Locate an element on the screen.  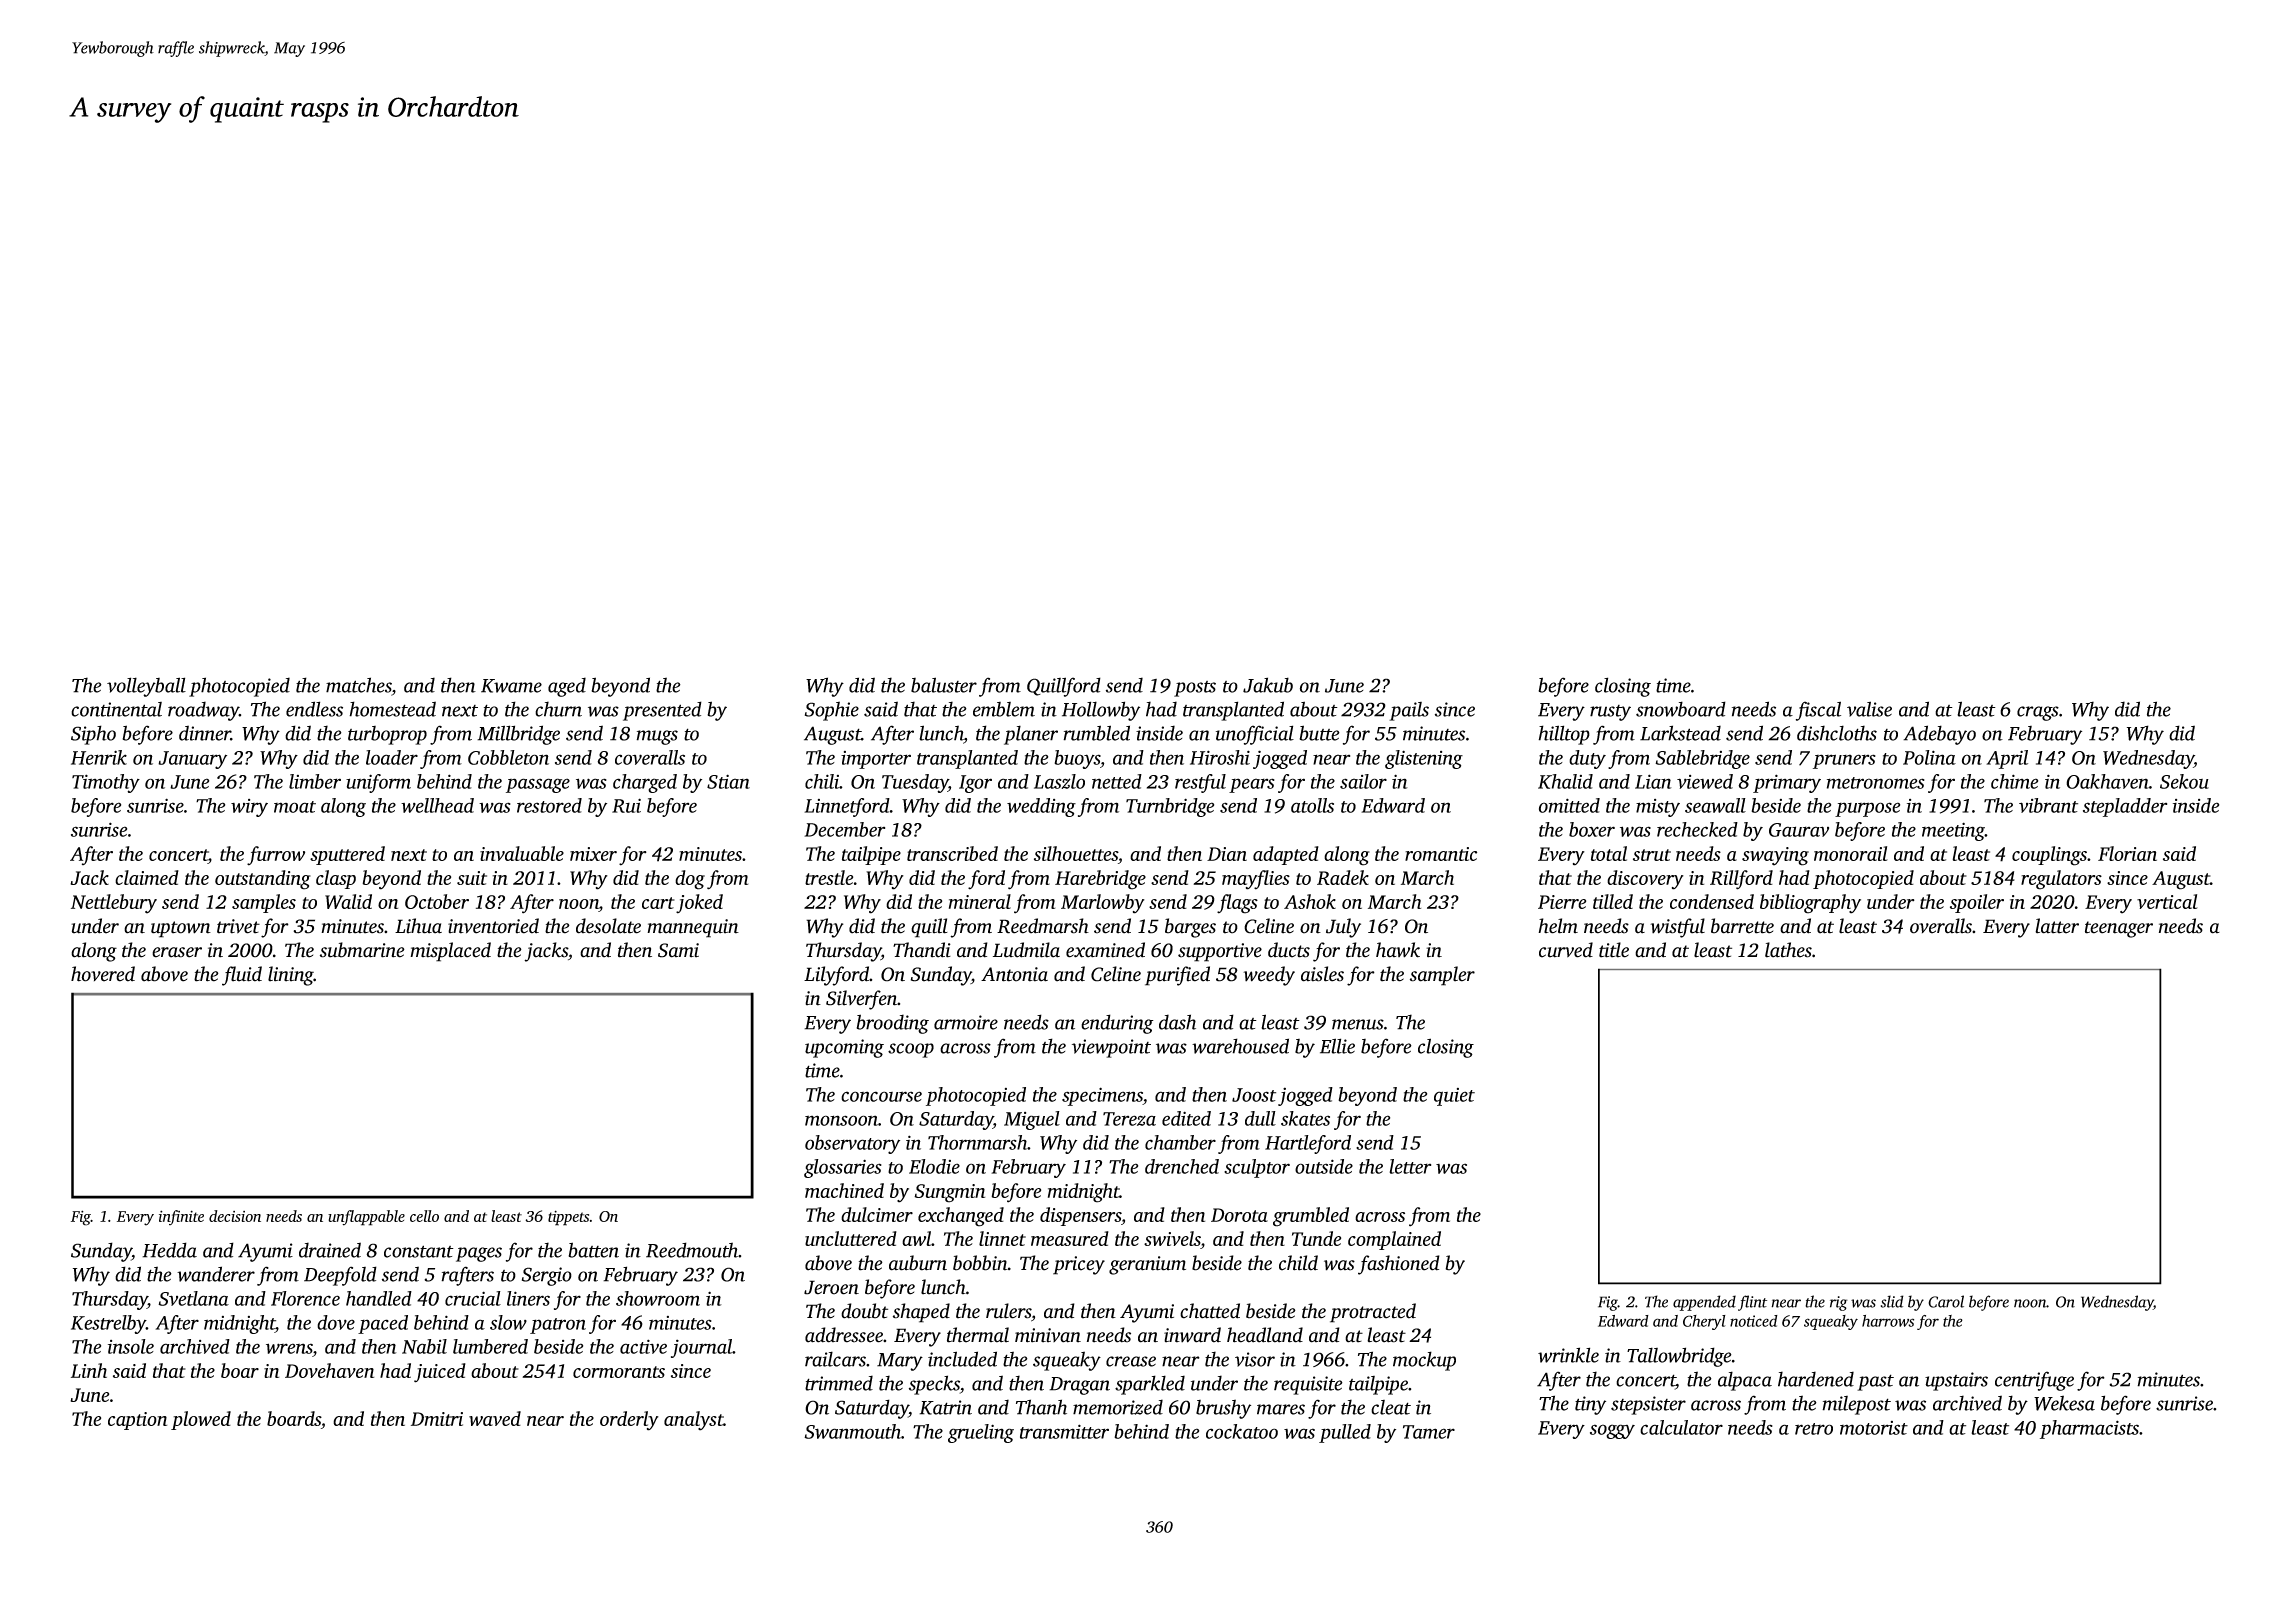
strut is located at coordinates (1652, 855).
